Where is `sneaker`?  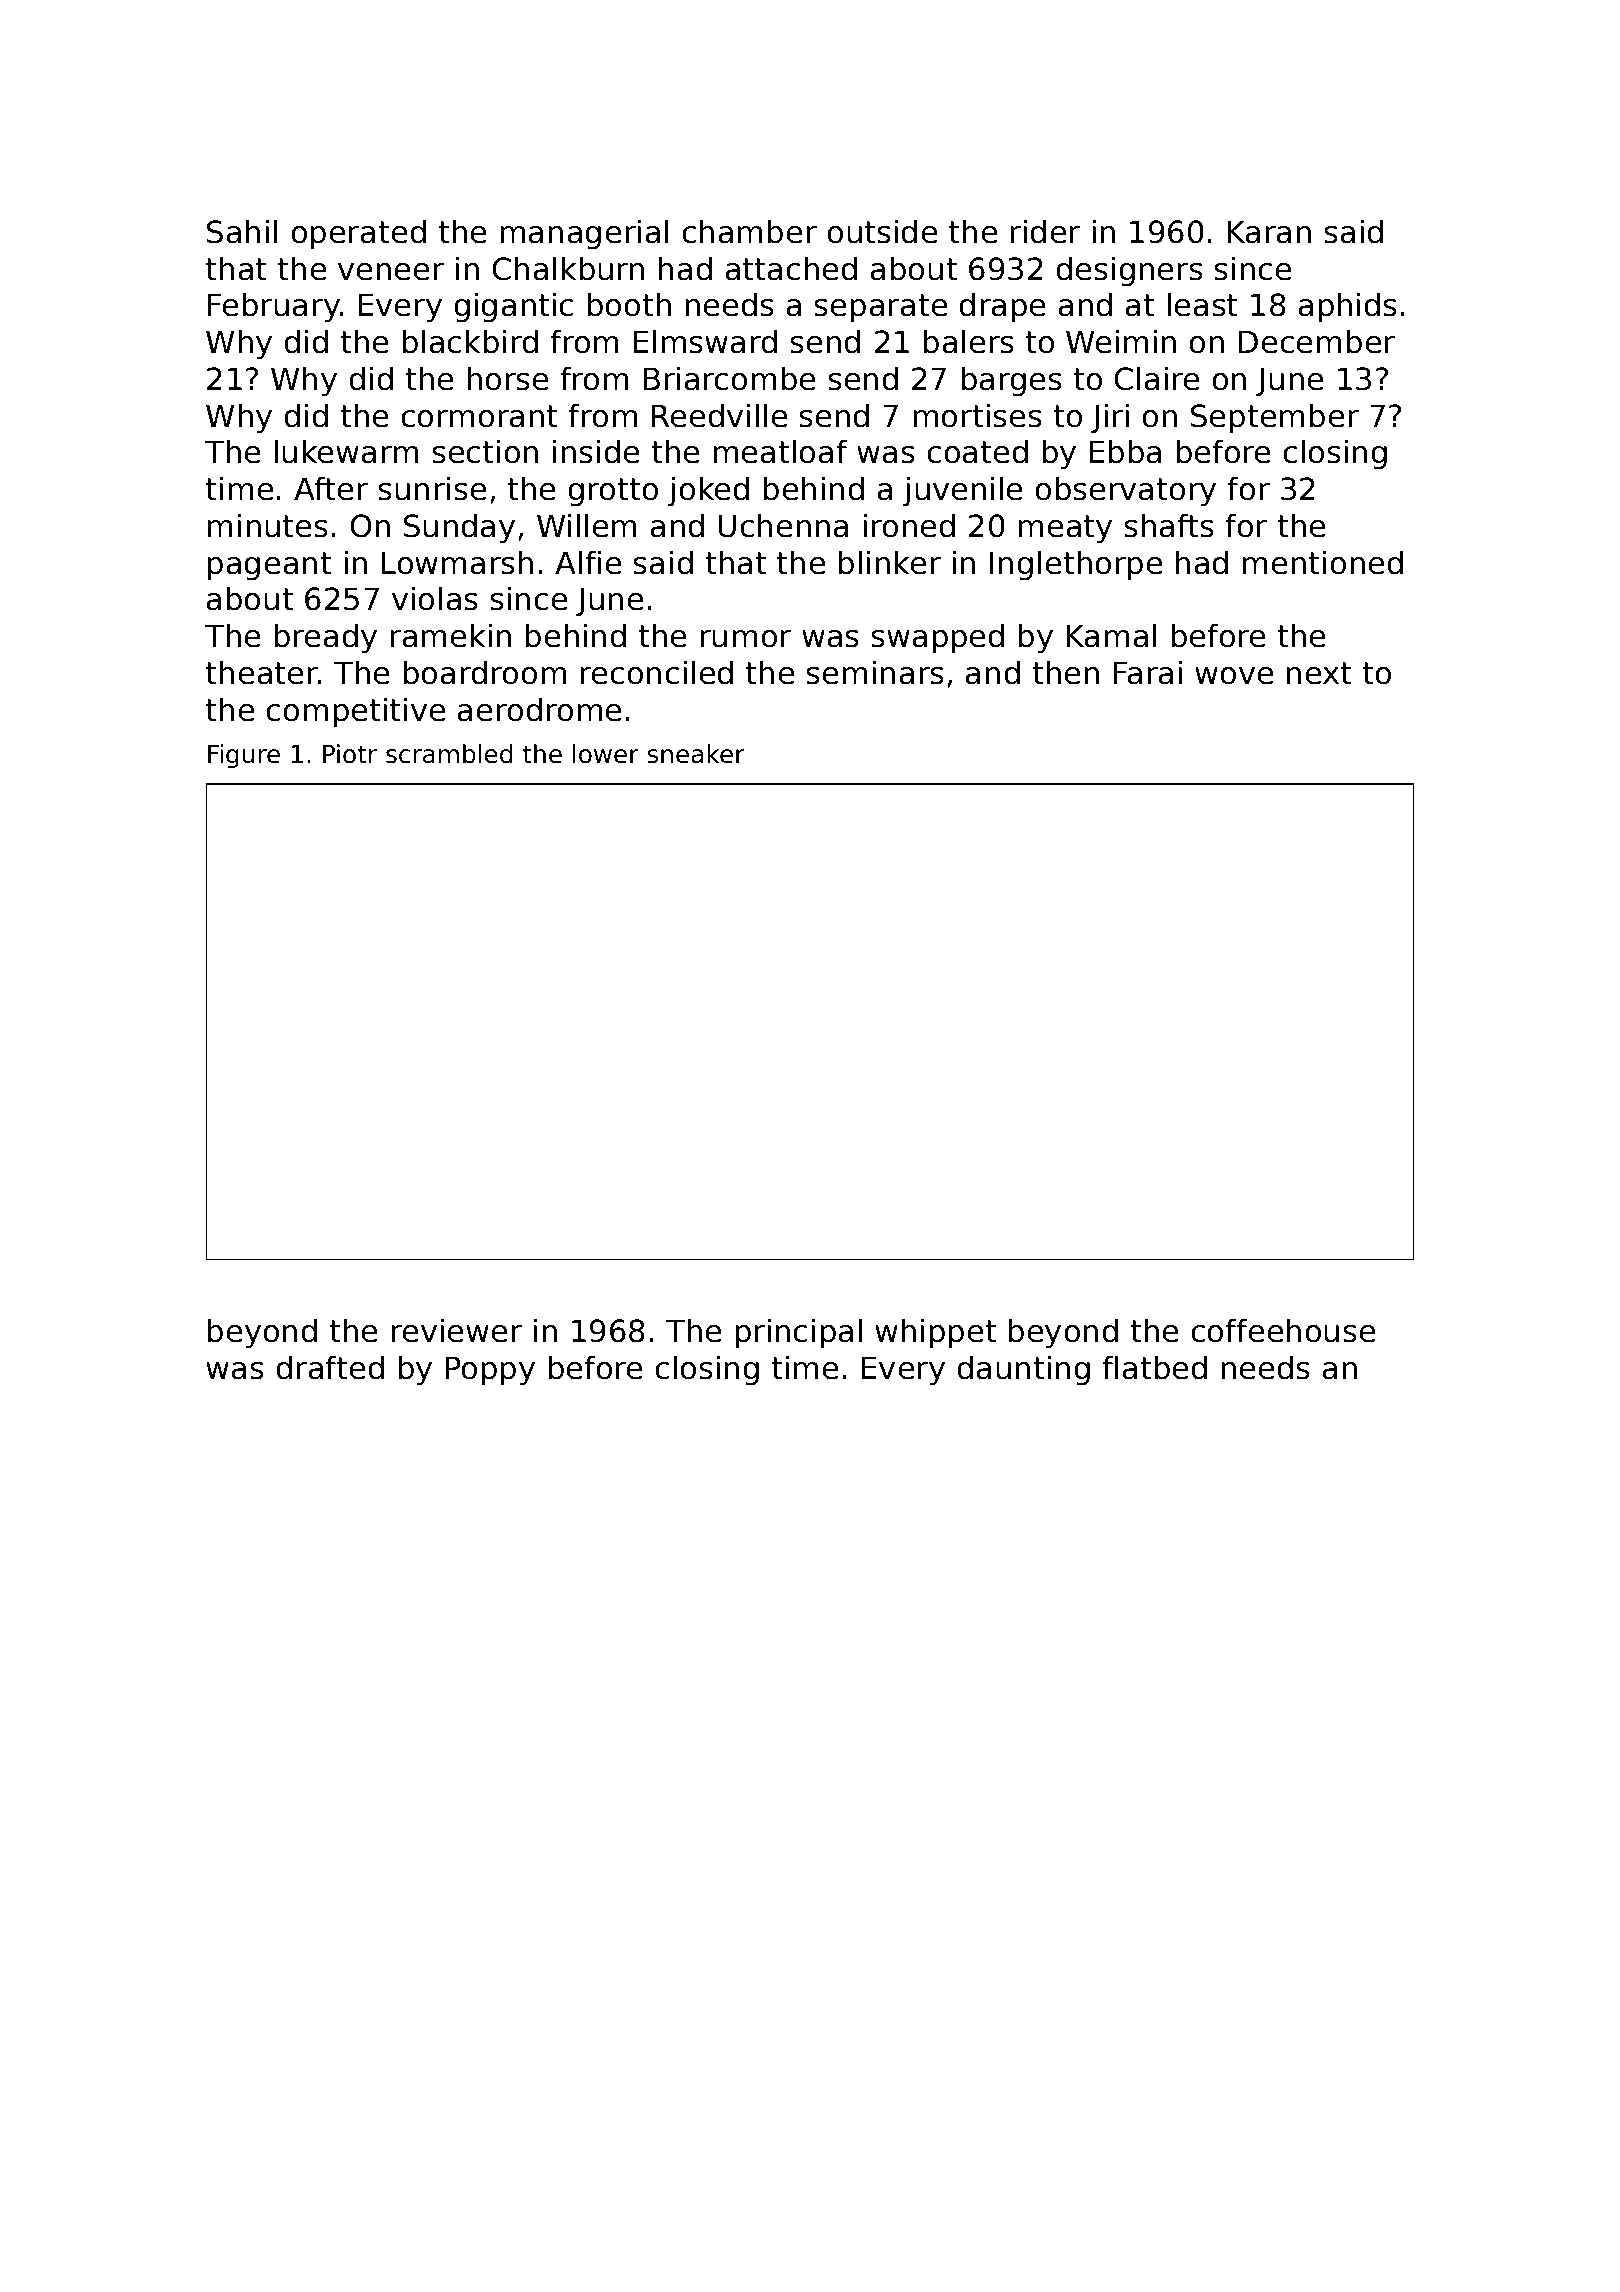 sneaker is located at coordinates (696, 754).
